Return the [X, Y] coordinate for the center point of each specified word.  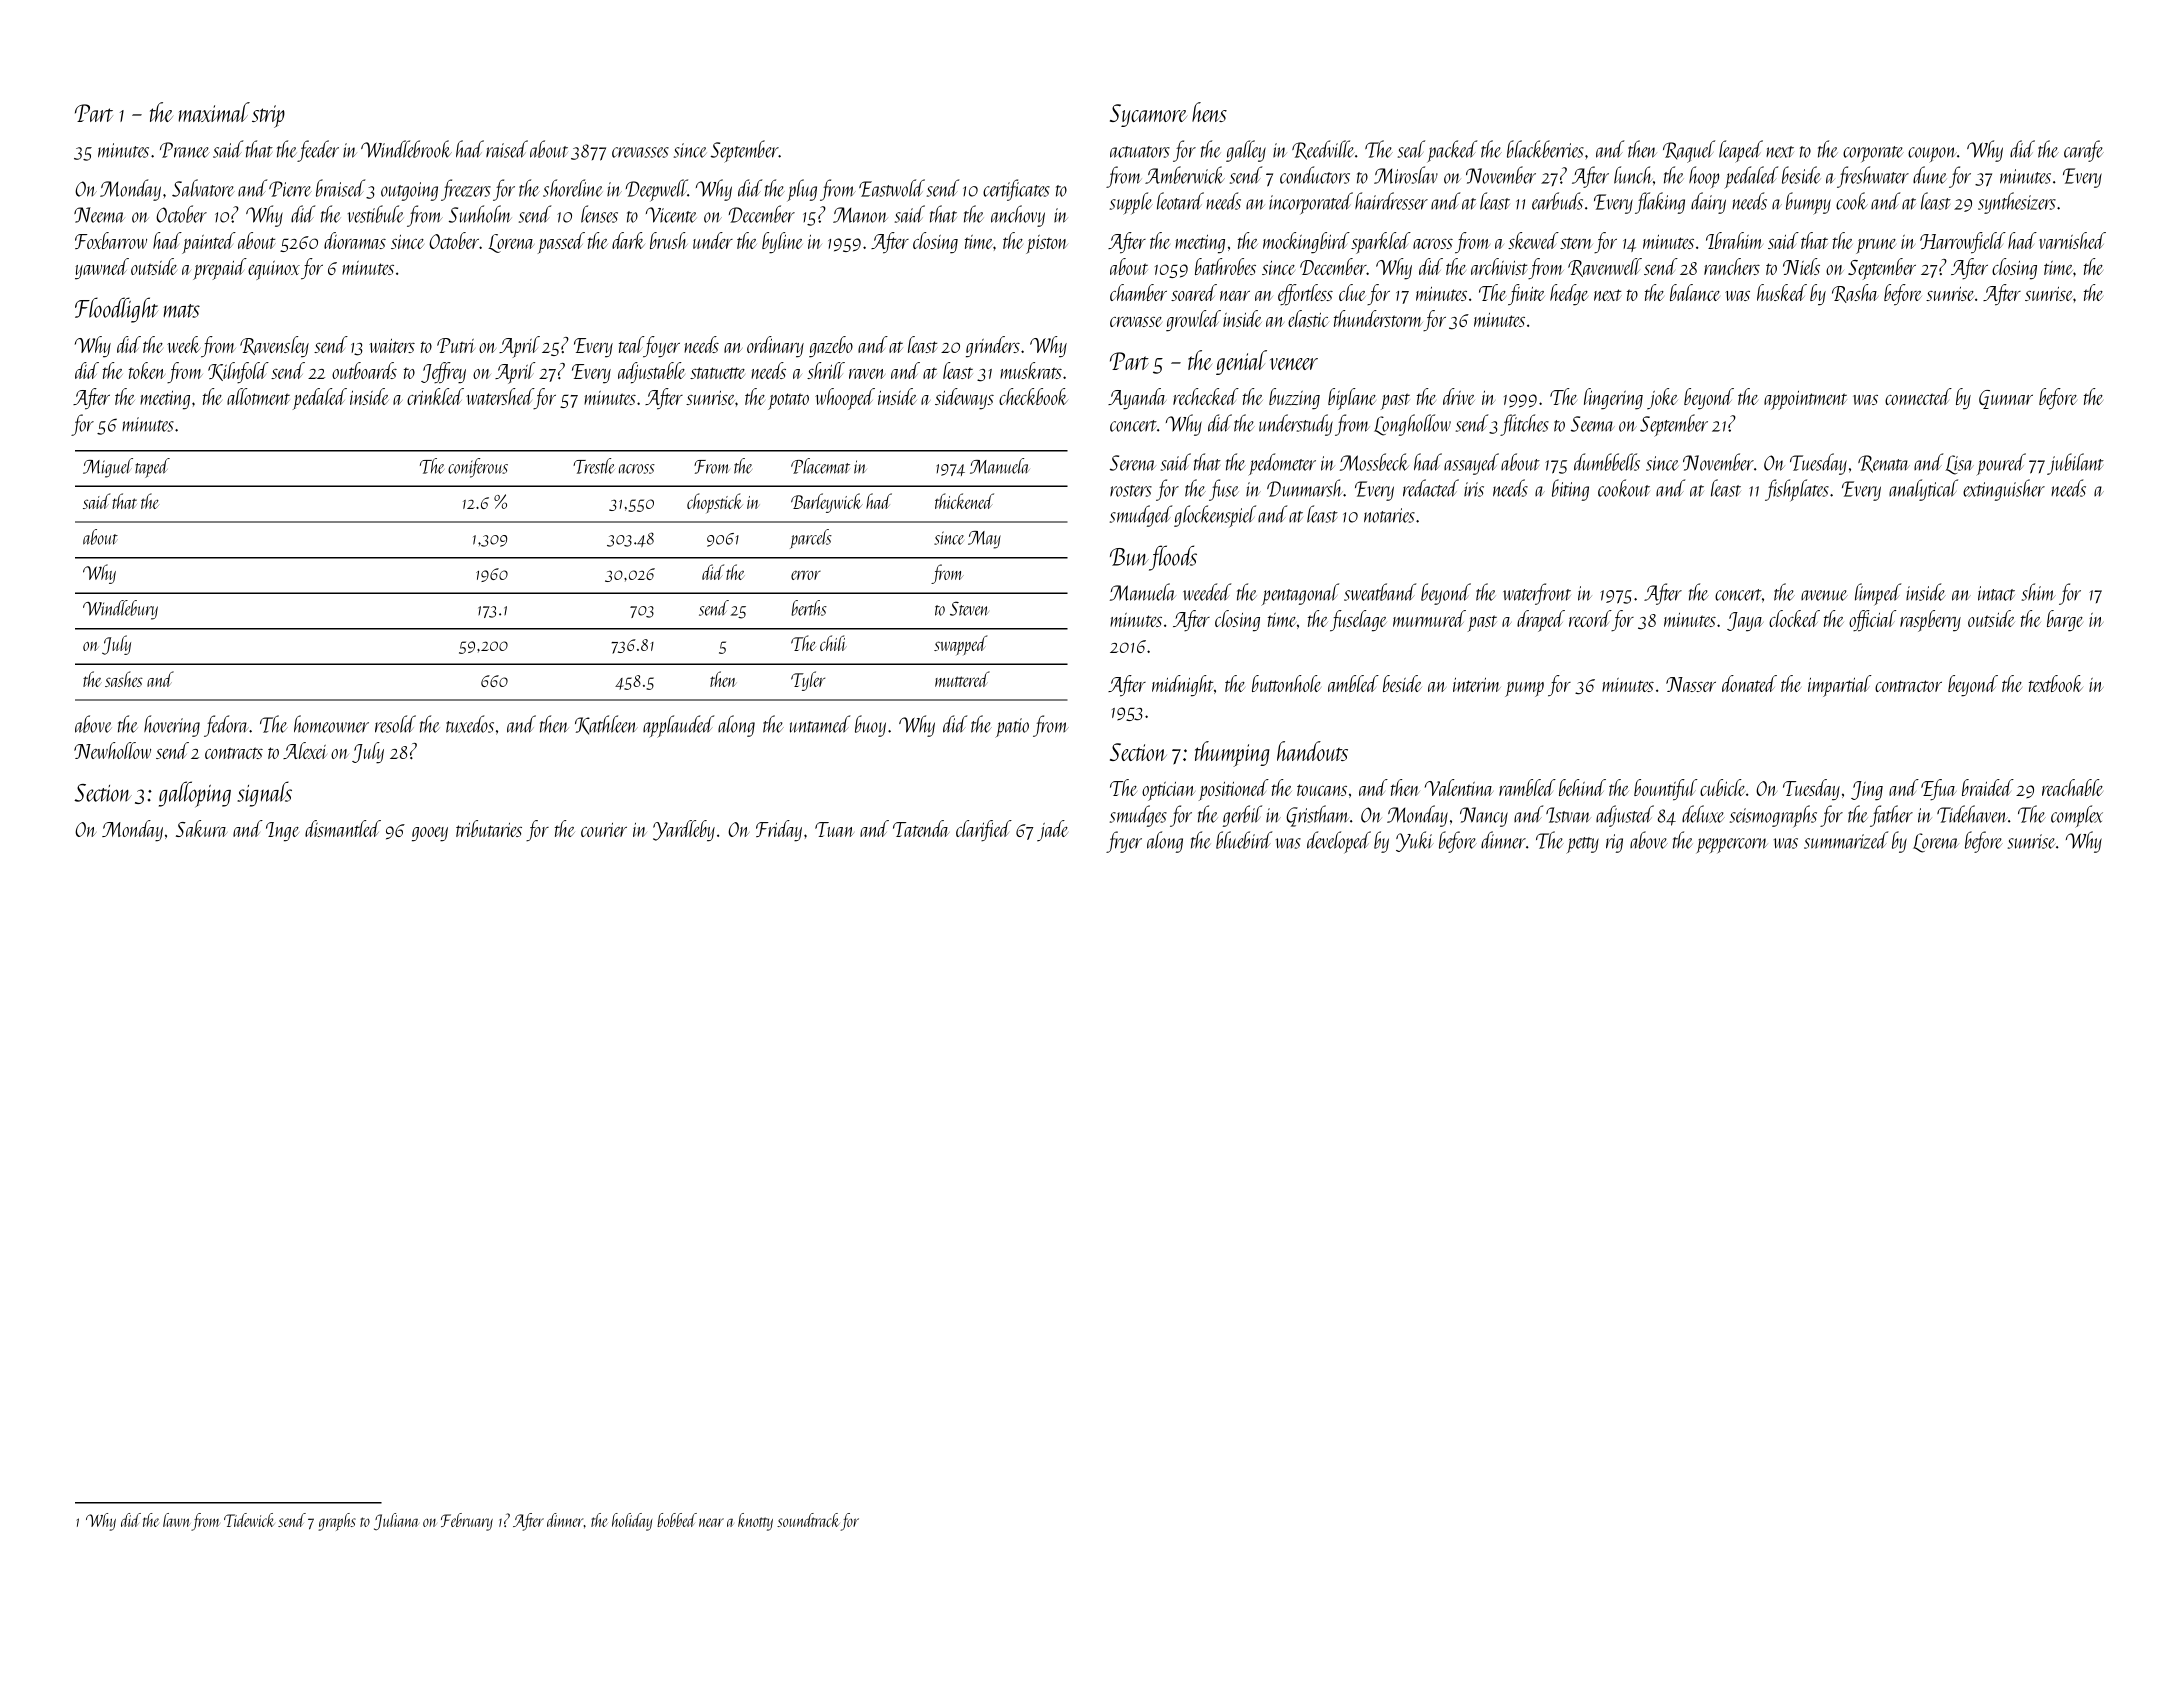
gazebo [831, 347]
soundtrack [808, 1520]
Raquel [1689, 151]
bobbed [677, 1520]
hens [1209, 112]
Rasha [1855, 293]
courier [604, 830]
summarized [1846, 840]
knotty [755, 1522]
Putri [456, 345]
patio [1012, 728]
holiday [632, 1522]
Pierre [290, 189]
